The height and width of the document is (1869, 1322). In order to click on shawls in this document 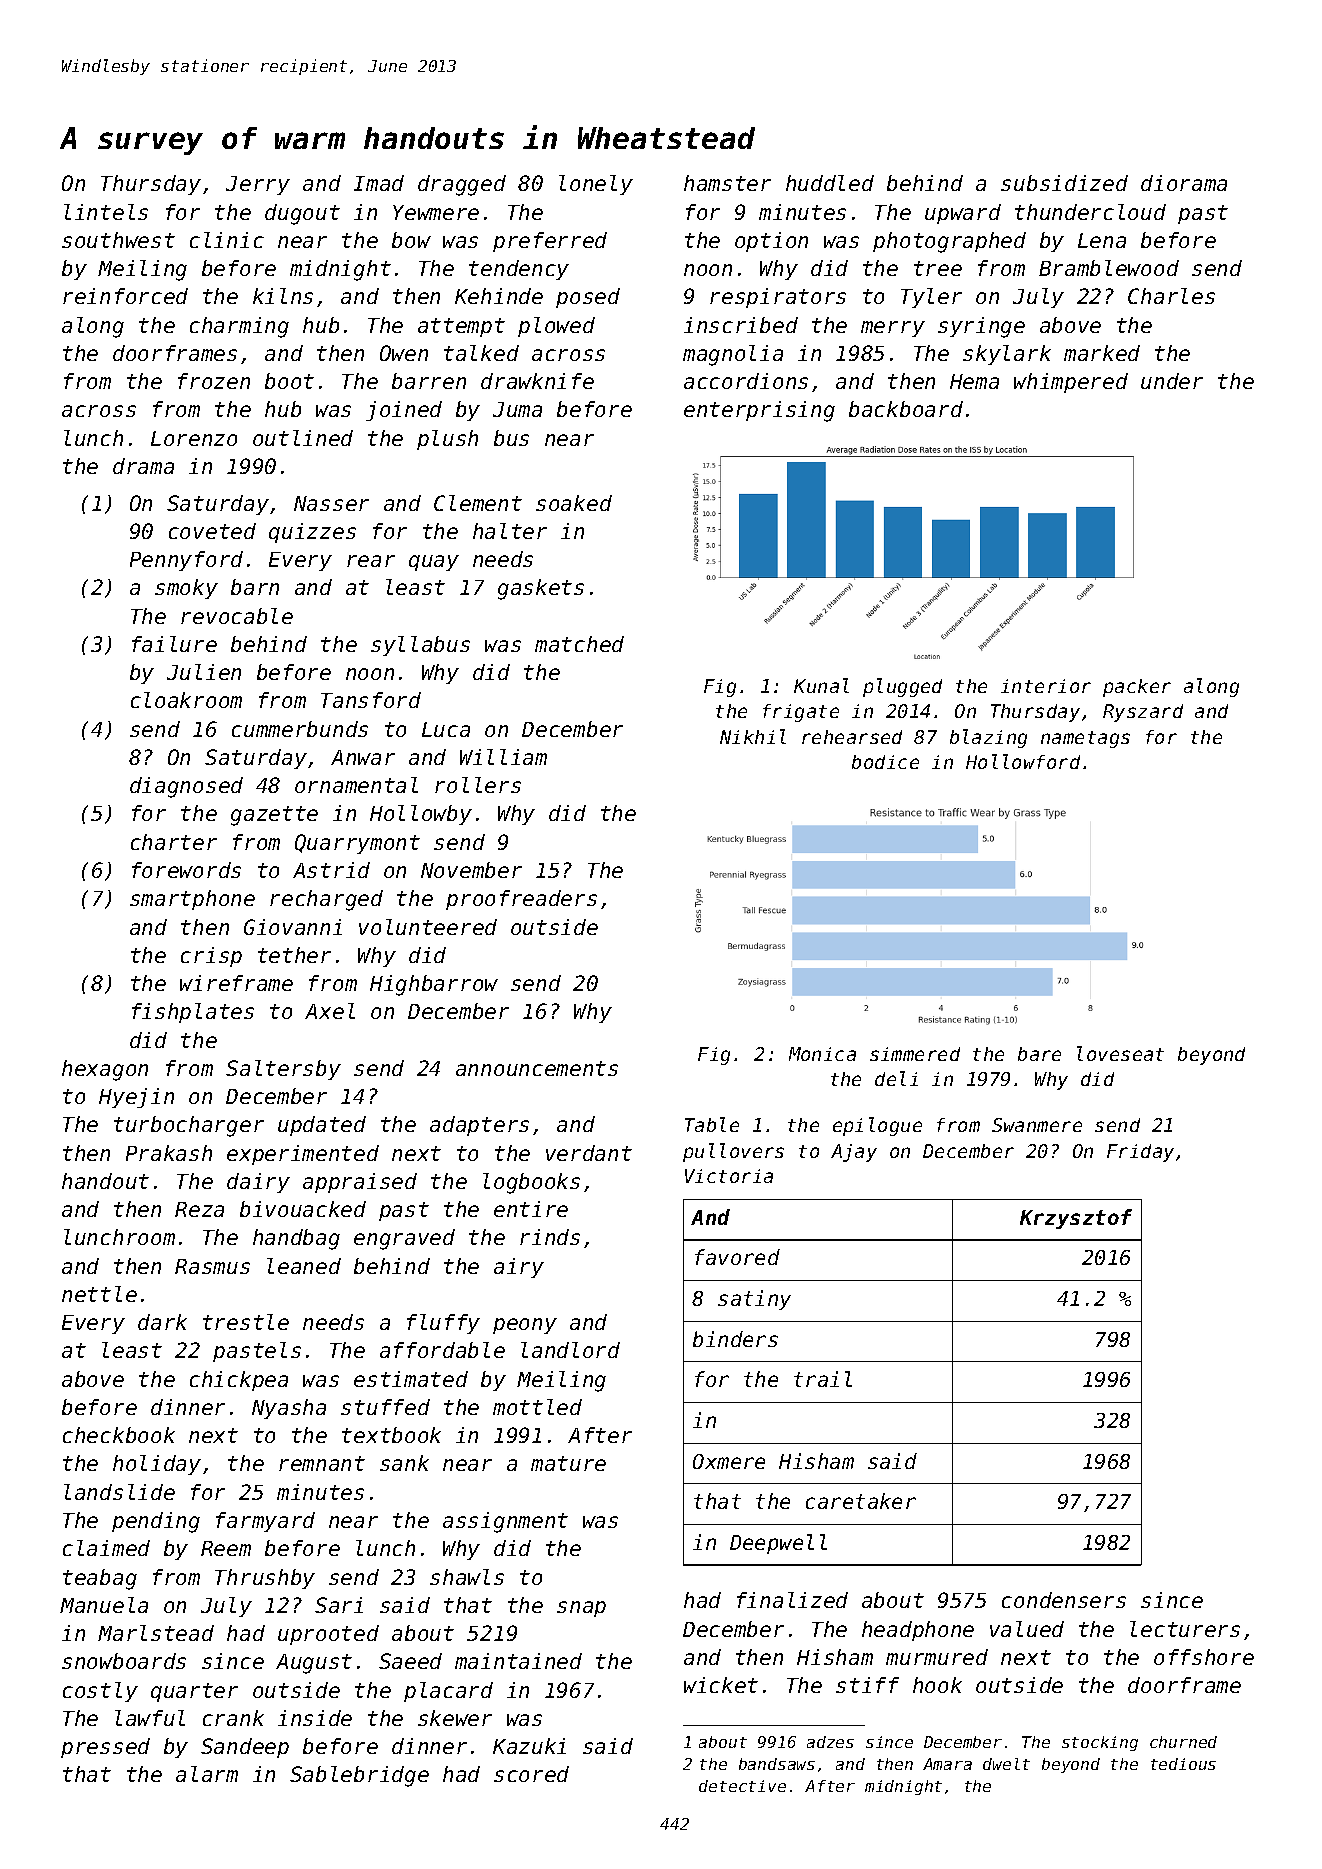, I will do `click(467, 1577)`.
